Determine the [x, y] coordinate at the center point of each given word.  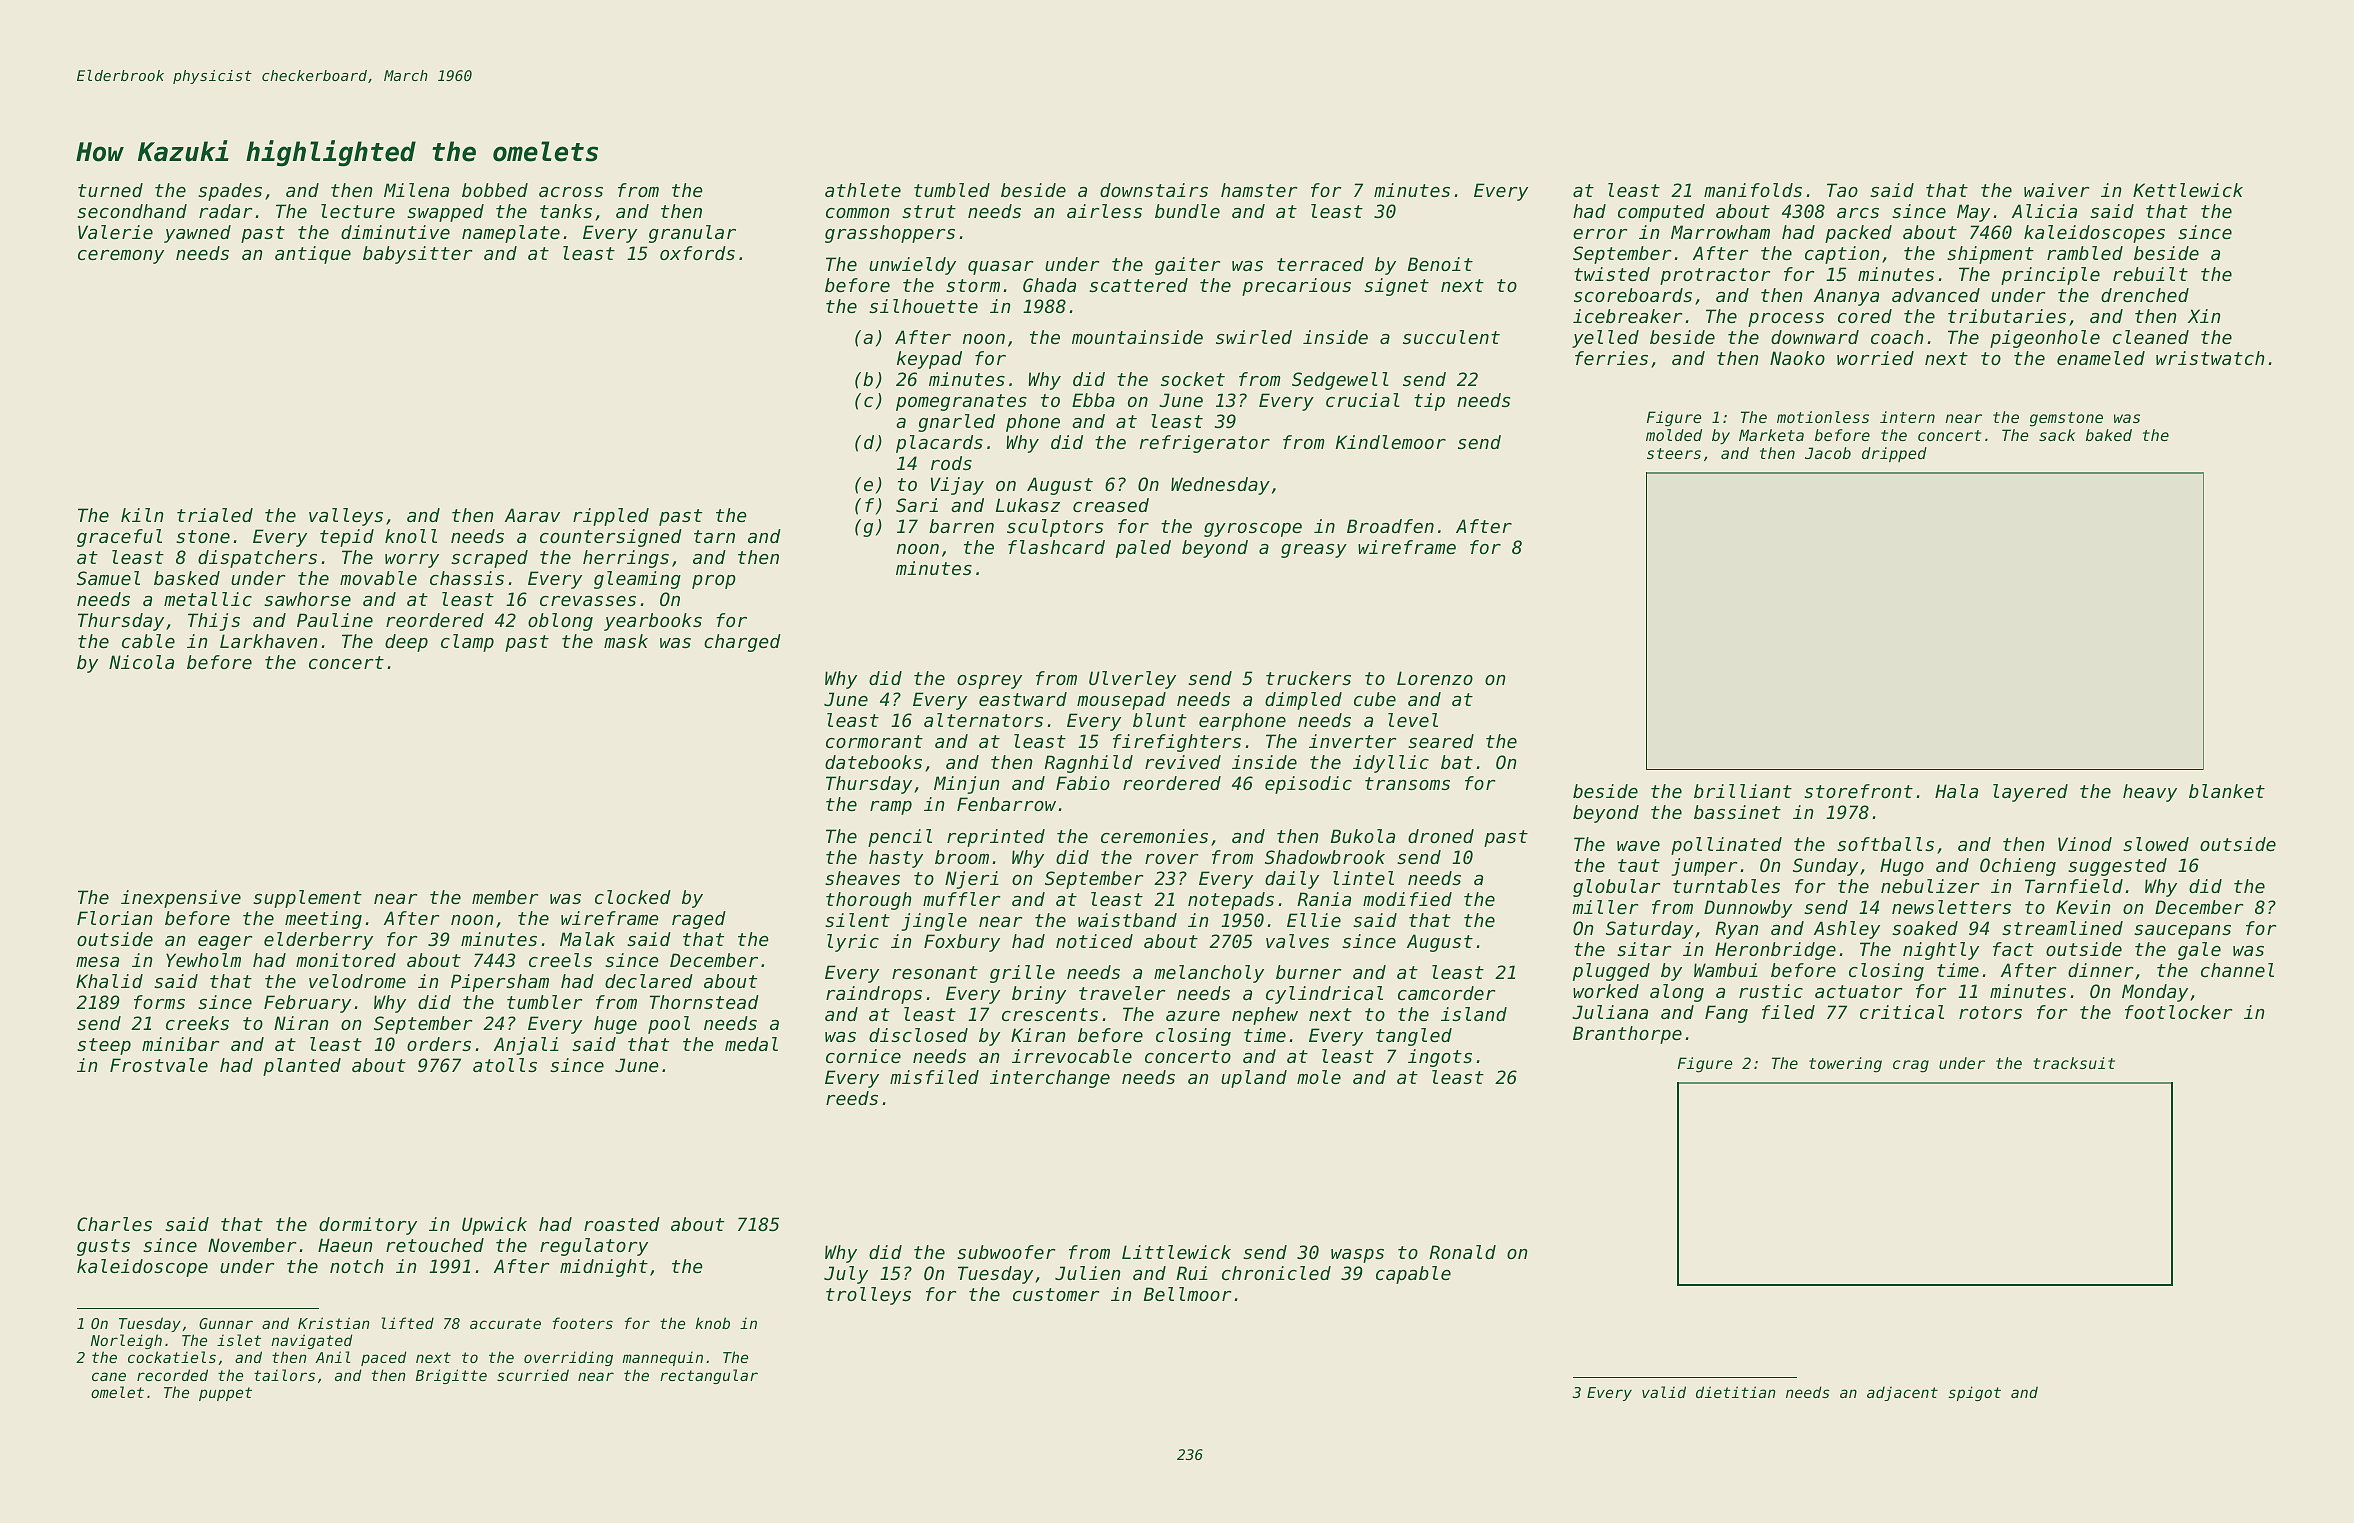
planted [302, 1067]
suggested [2117, 867]
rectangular [709, 1376]
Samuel [108, 578]
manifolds [1753, 190]
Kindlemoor [1391, 442]
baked [2109, 435]
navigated [311, 1341]
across [571, 192]
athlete [863, 190]
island [1474, 1014]
